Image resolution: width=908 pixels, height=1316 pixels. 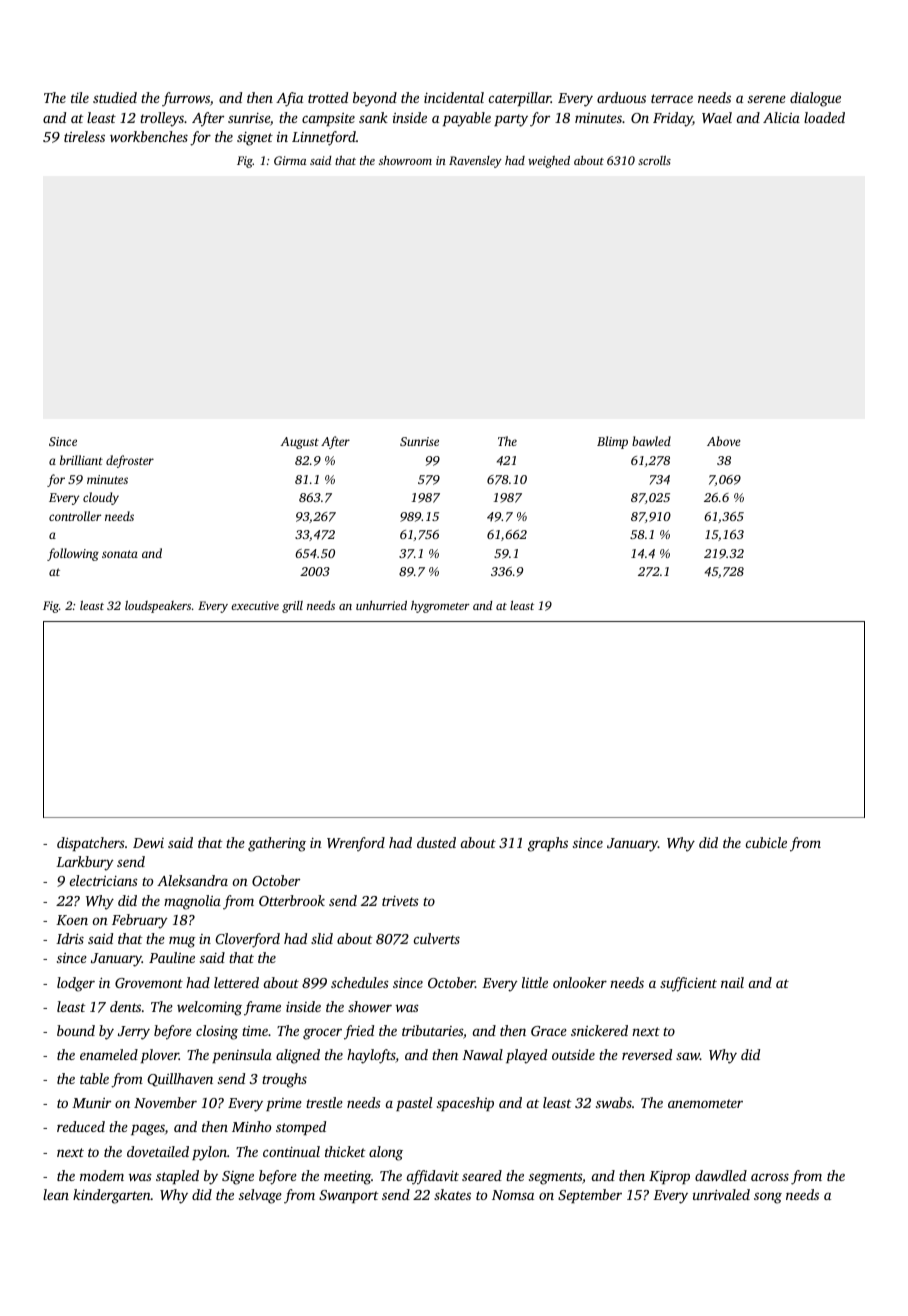 I want to click on dispatchers, so click(x=91, y=844).
